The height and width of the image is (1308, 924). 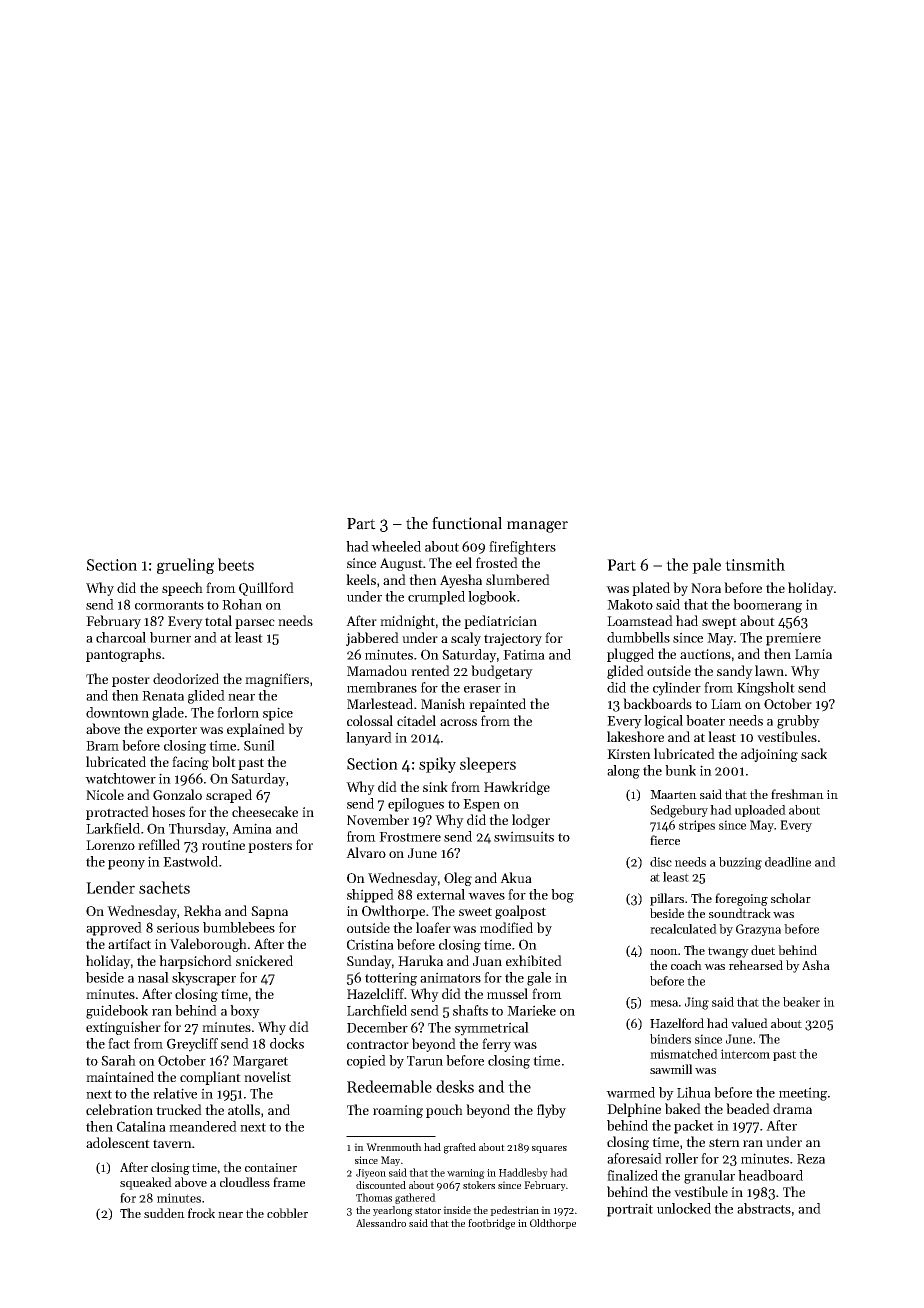 I want to click on pale, so click(x=706, y=566).
